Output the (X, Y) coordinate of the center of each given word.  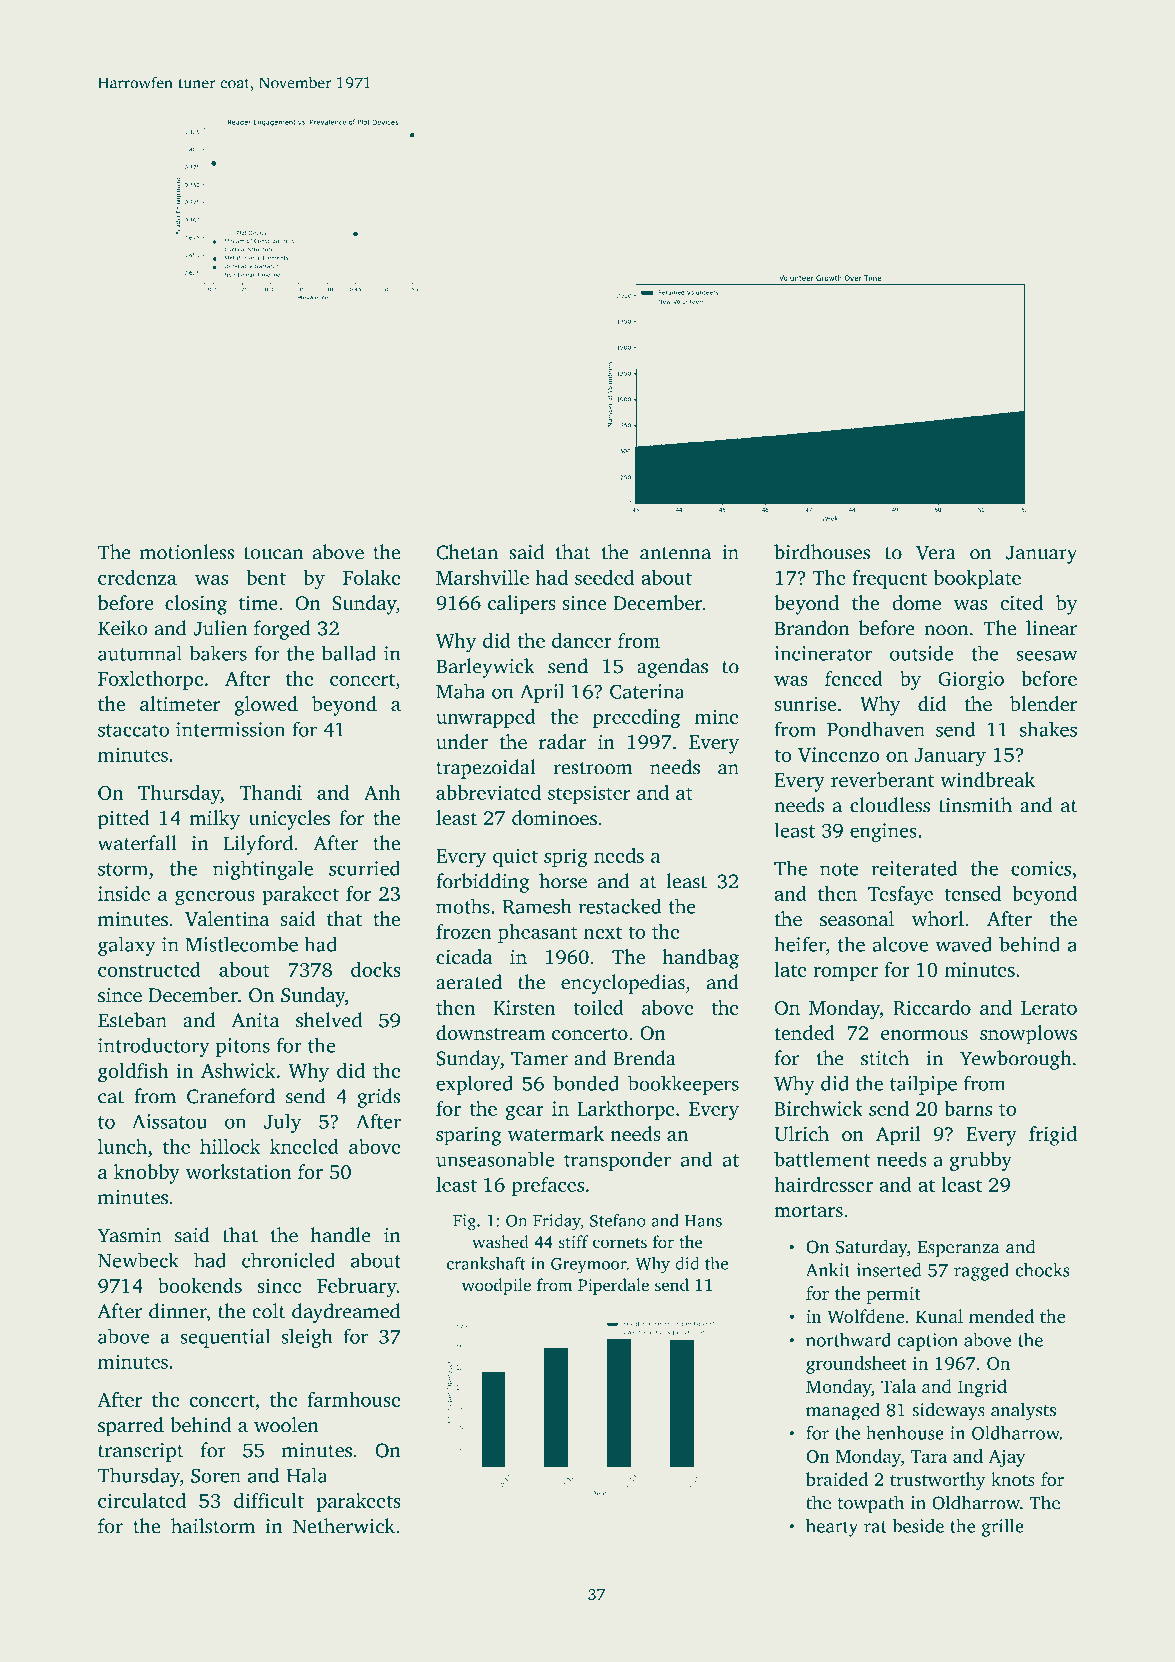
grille (1003, 1528)
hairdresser (823, 1184)
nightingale (263, 870)
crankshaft (486, 1263)
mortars (808, 1211)
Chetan (467, 552)
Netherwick (344, 1526)
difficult (269, 1500)
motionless (187, 552)
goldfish (133, 1073)
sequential (225, 1338)
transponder (617, 1161)
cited (1021, 602)
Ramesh (537, 906)
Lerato (1049, 1008)
